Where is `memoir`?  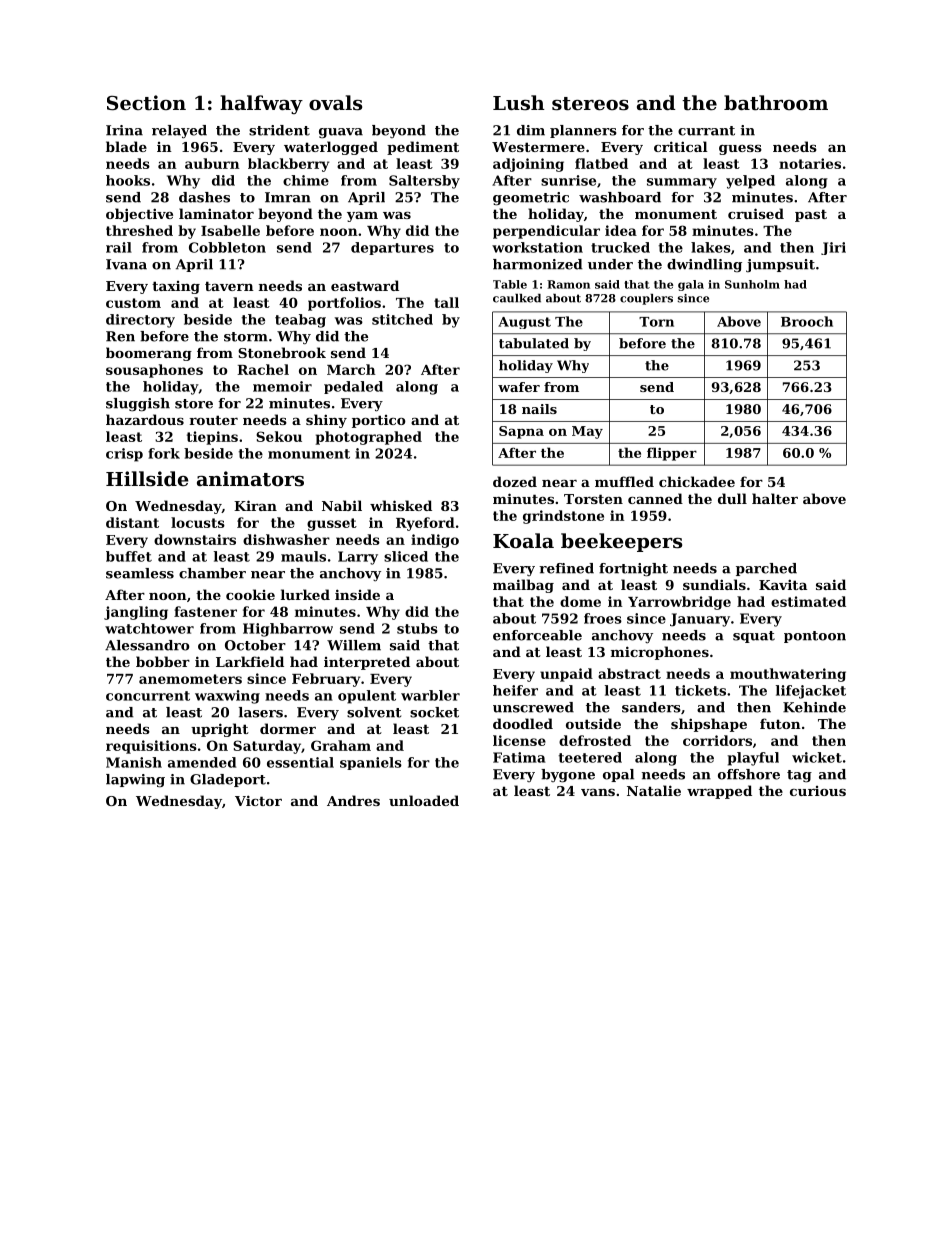 memoir is located at coordinates (282, 386).
